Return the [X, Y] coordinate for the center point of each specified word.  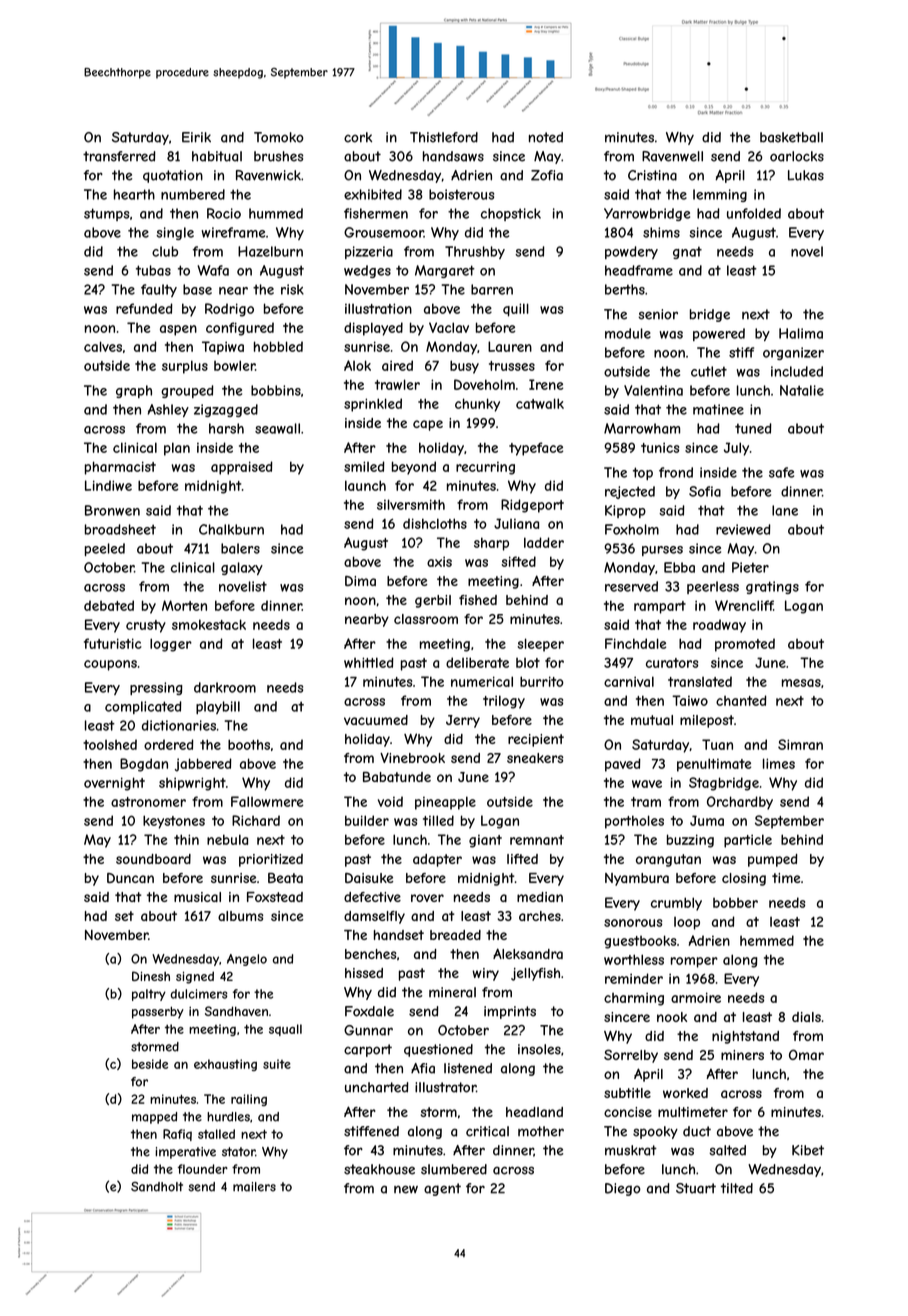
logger [171, 645]
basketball [791, 137]
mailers [254, 1187]
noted [546, 137]
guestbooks [640, 942]
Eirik [196, 137]
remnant [537, 840]
